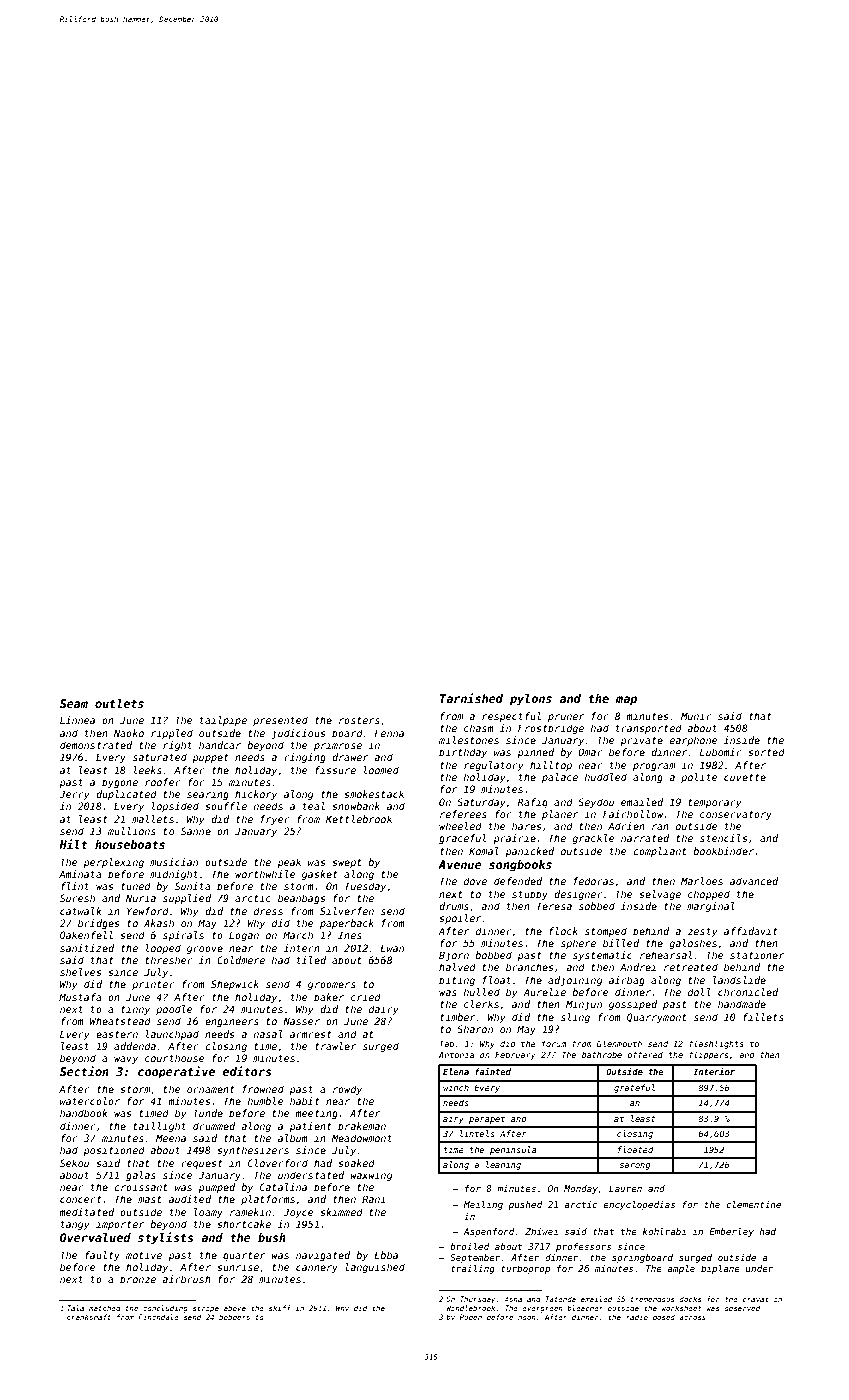 The image size is (849, 1400). I want to click on outlets, so click(119, 703).
